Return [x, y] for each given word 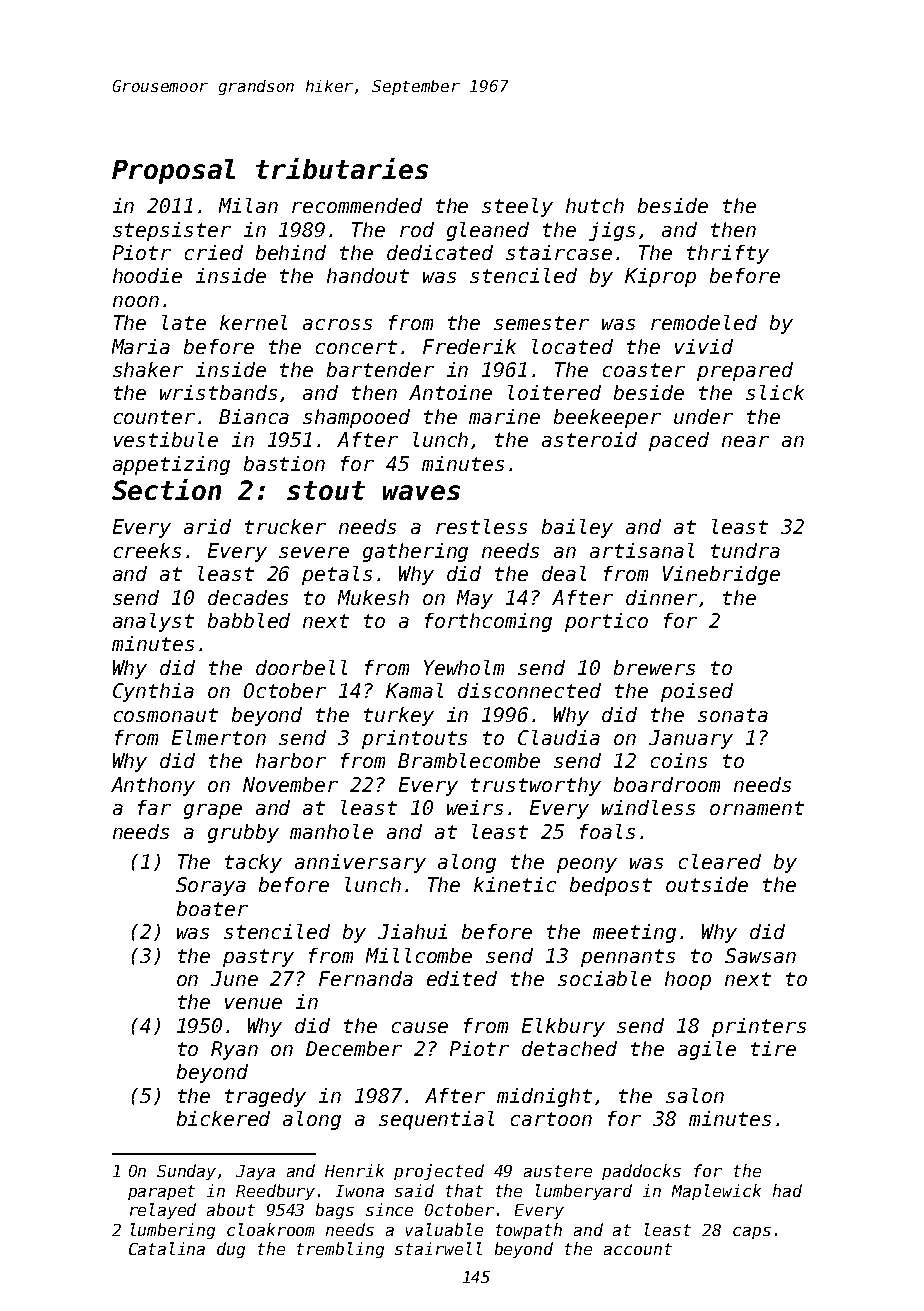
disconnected [529, 690]
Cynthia [153, 692]
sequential [436, 1120]
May [475, 599]
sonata [733, 715]
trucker [285, 526]
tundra [745, 550]
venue [253, 1003]
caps [752, 1233]
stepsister [172, 231]
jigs [612, 231]
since [389, 1209]
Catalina [167, 1248]
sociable [604, 978]
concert [356, 347]
